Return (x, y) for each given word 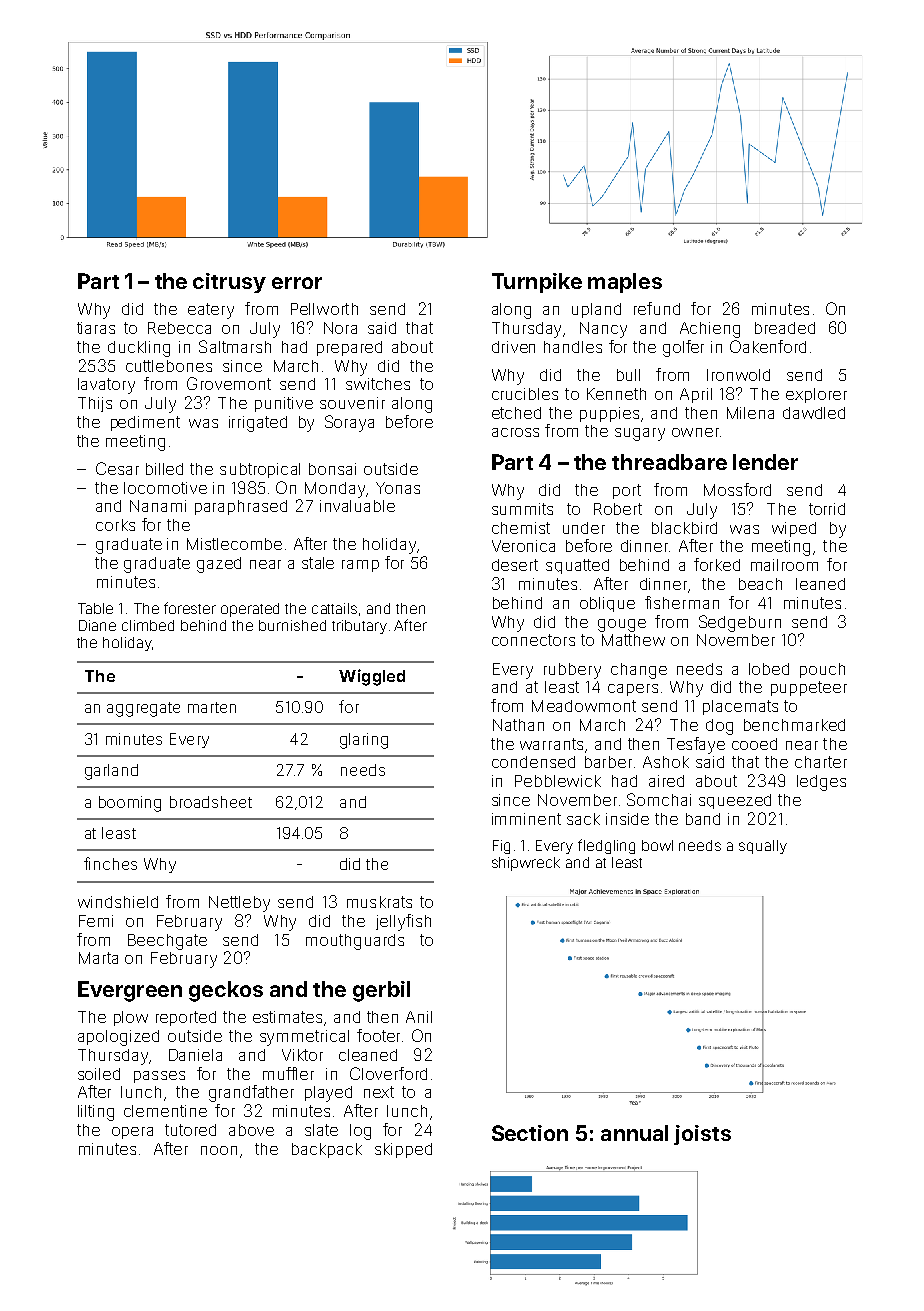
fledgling (606, 846)
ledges (821, 783)
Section (530, 1133)
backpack (327, 1150)
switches (378, 384)
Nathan (518, 725)
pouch (822, 670)
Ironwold (738, 375)
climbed (148, 625)
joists (702, 1135)
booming (130, 804)
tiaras (96, 328)
